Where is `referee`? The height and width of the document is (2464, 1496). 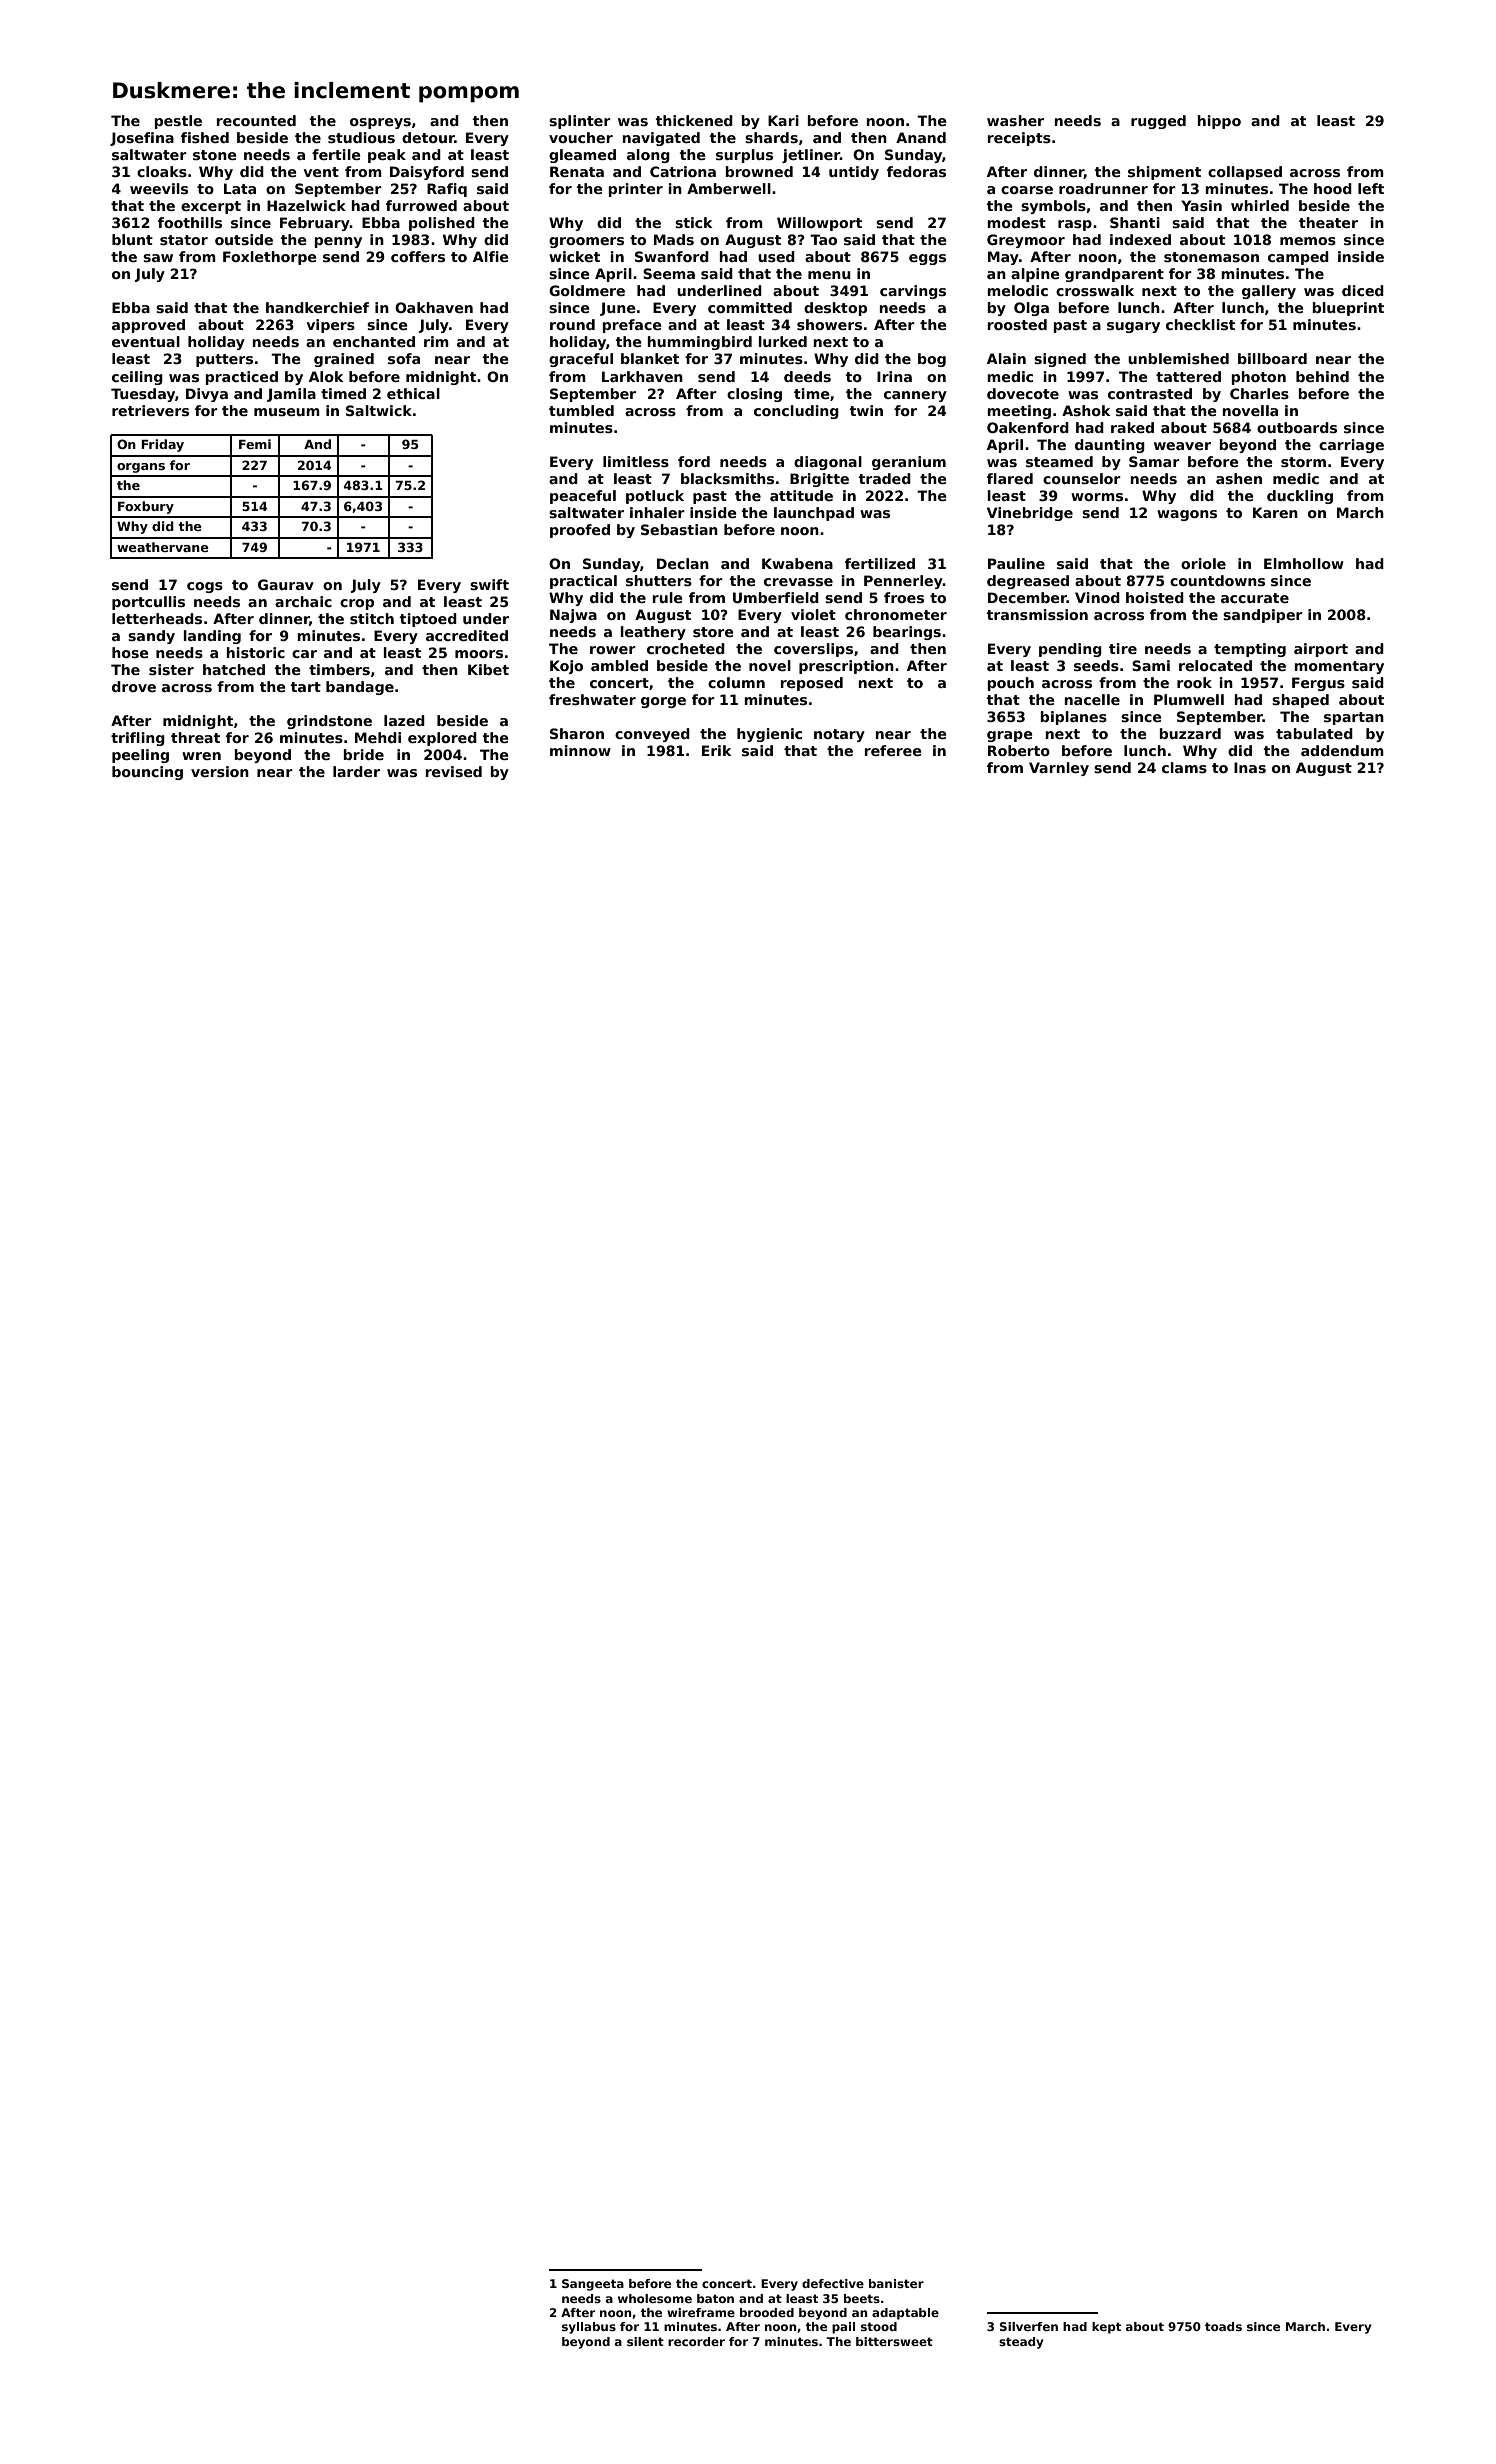 referee is located at coordinates (893, 750).
